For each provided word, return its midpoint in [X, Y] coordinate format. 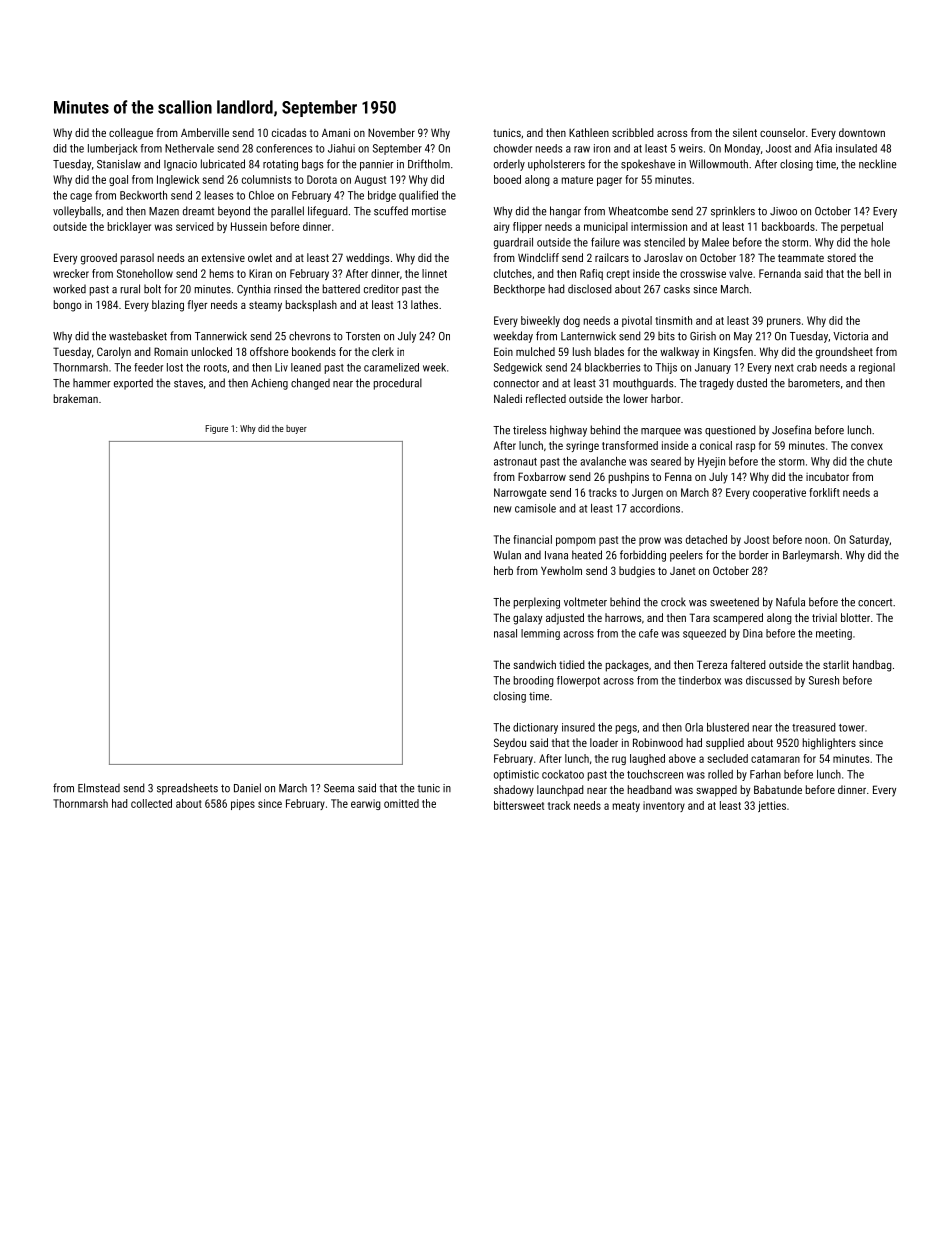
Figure [216, 429]
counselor [782, 132]
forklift [824, 492]
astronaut [515, 462]
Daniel [247, 788]
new [503, 509]
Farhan [765, 774]
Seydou [510, 744]
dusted [752, 383]
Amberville [205, 132]
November [391, 132]
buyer [296, 429]
